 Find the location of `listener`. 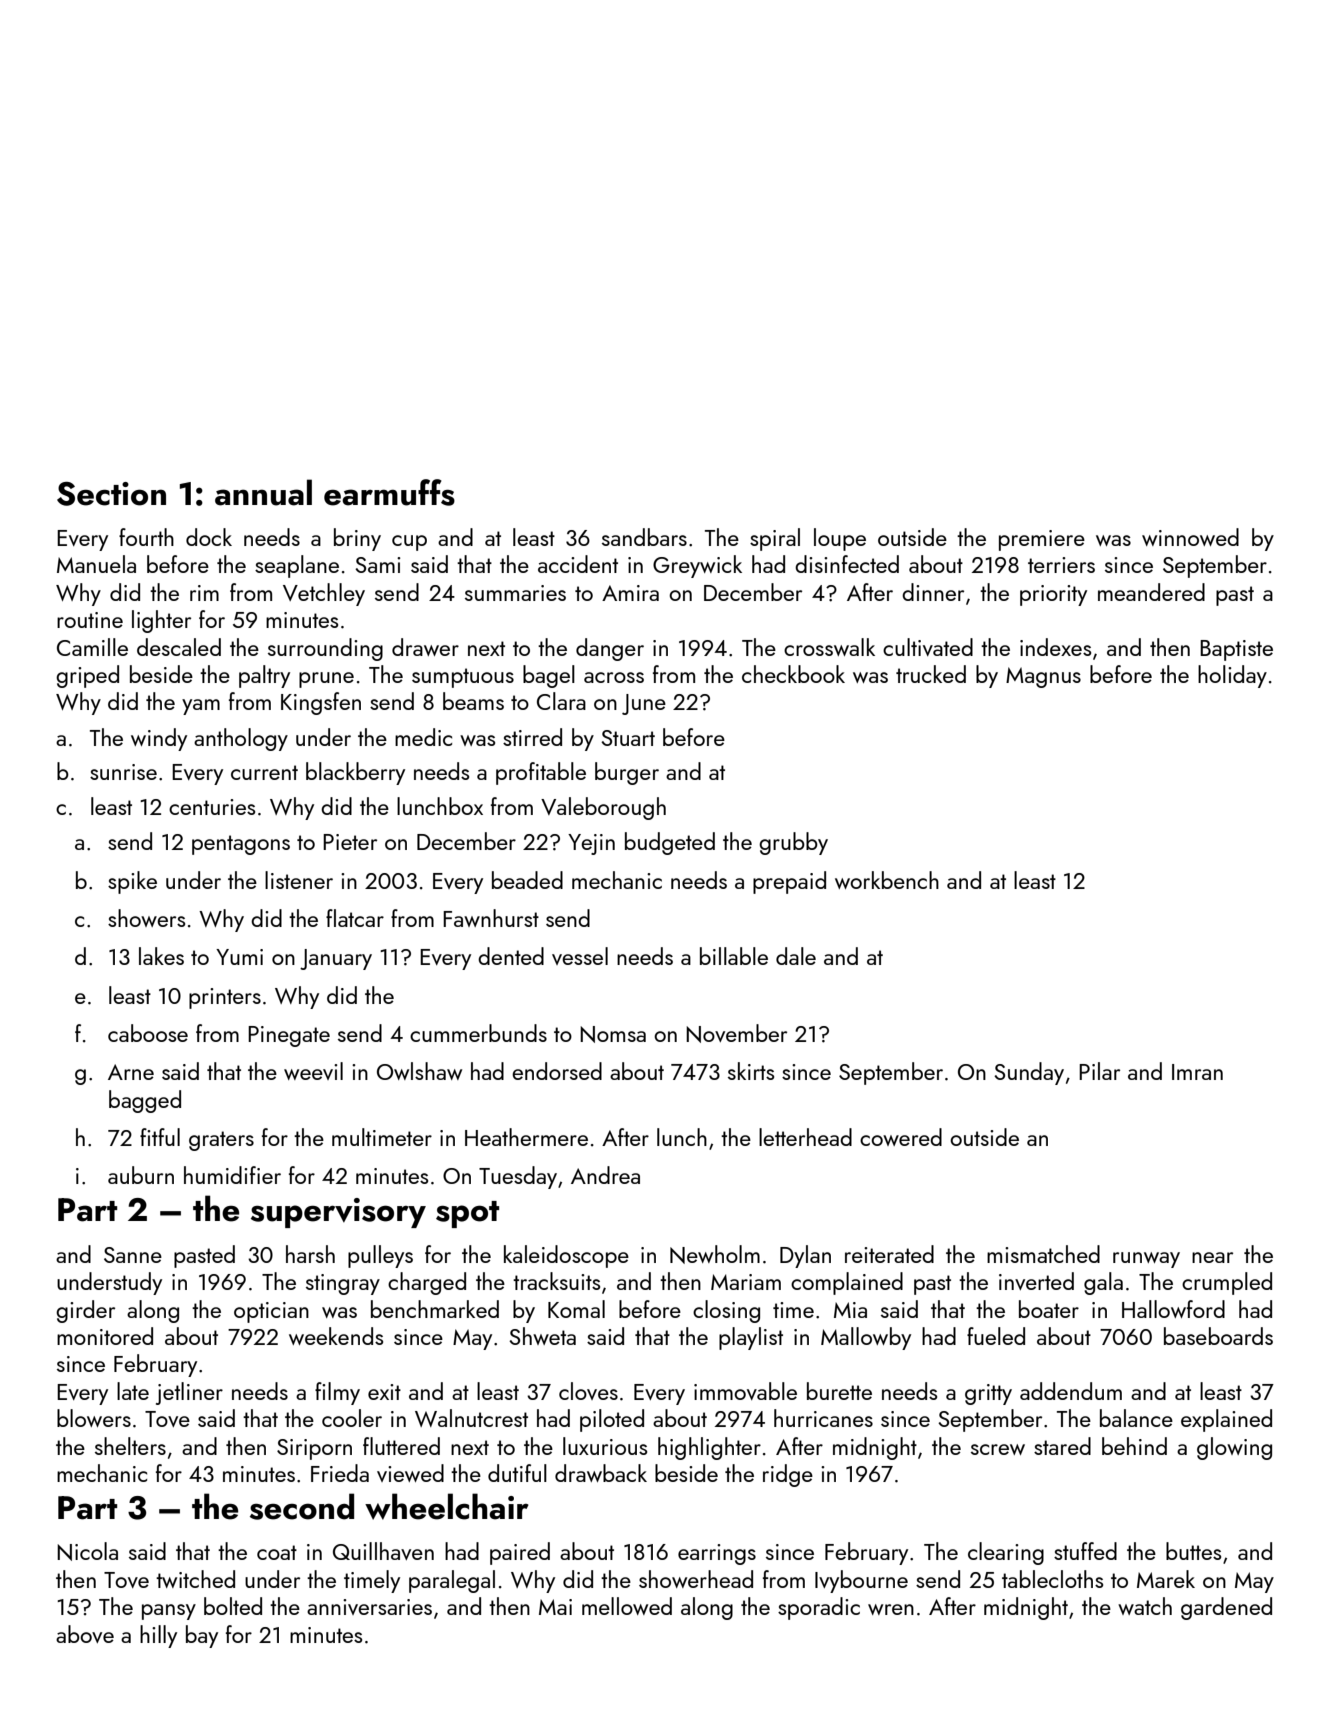

listener is located at coordinates (299, 880).
